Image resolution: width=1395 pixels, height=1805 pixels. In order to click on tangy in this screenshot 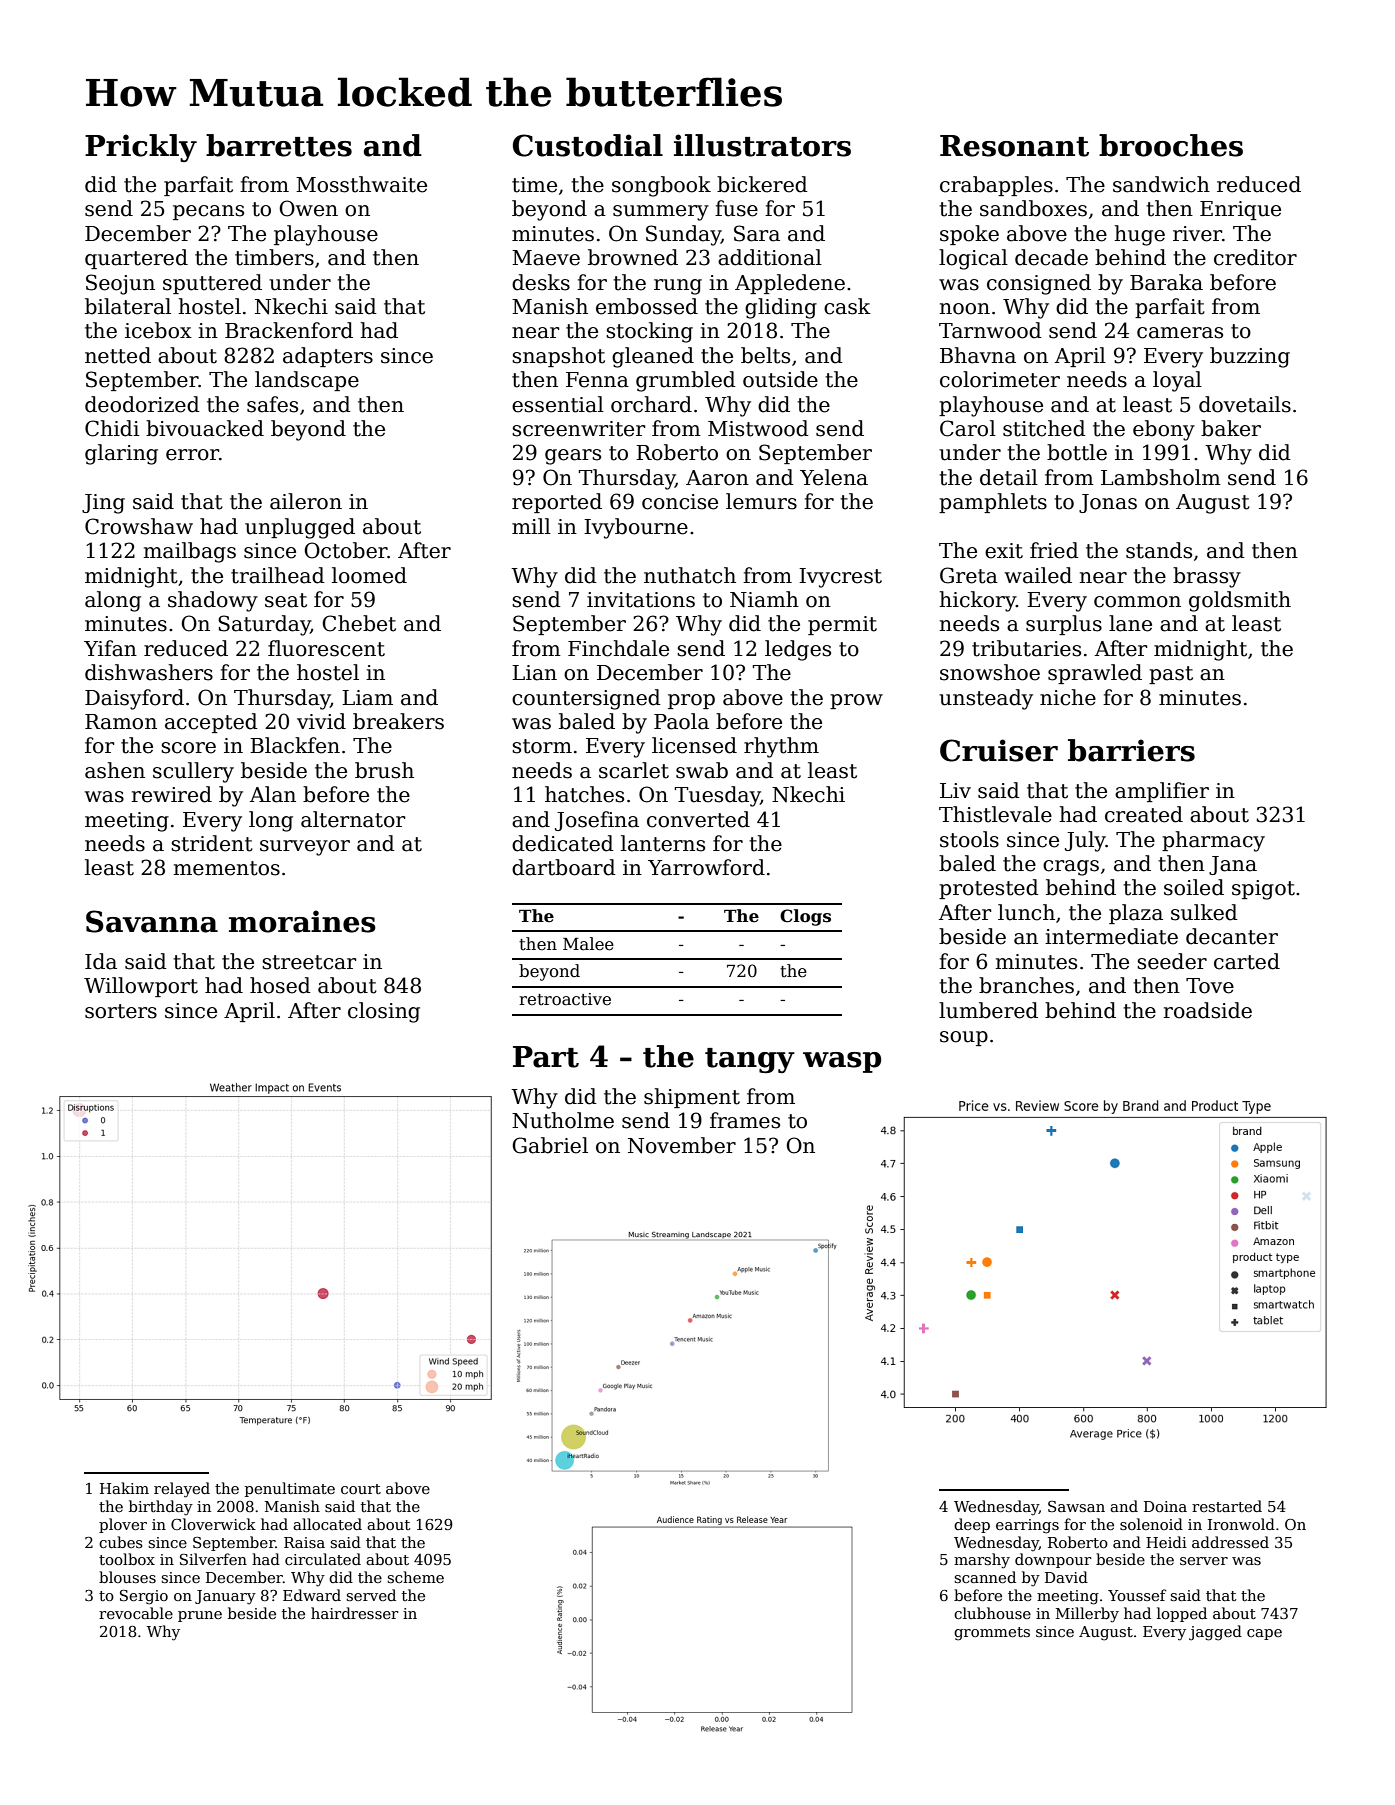, I will do `click(750, 1060)`.
